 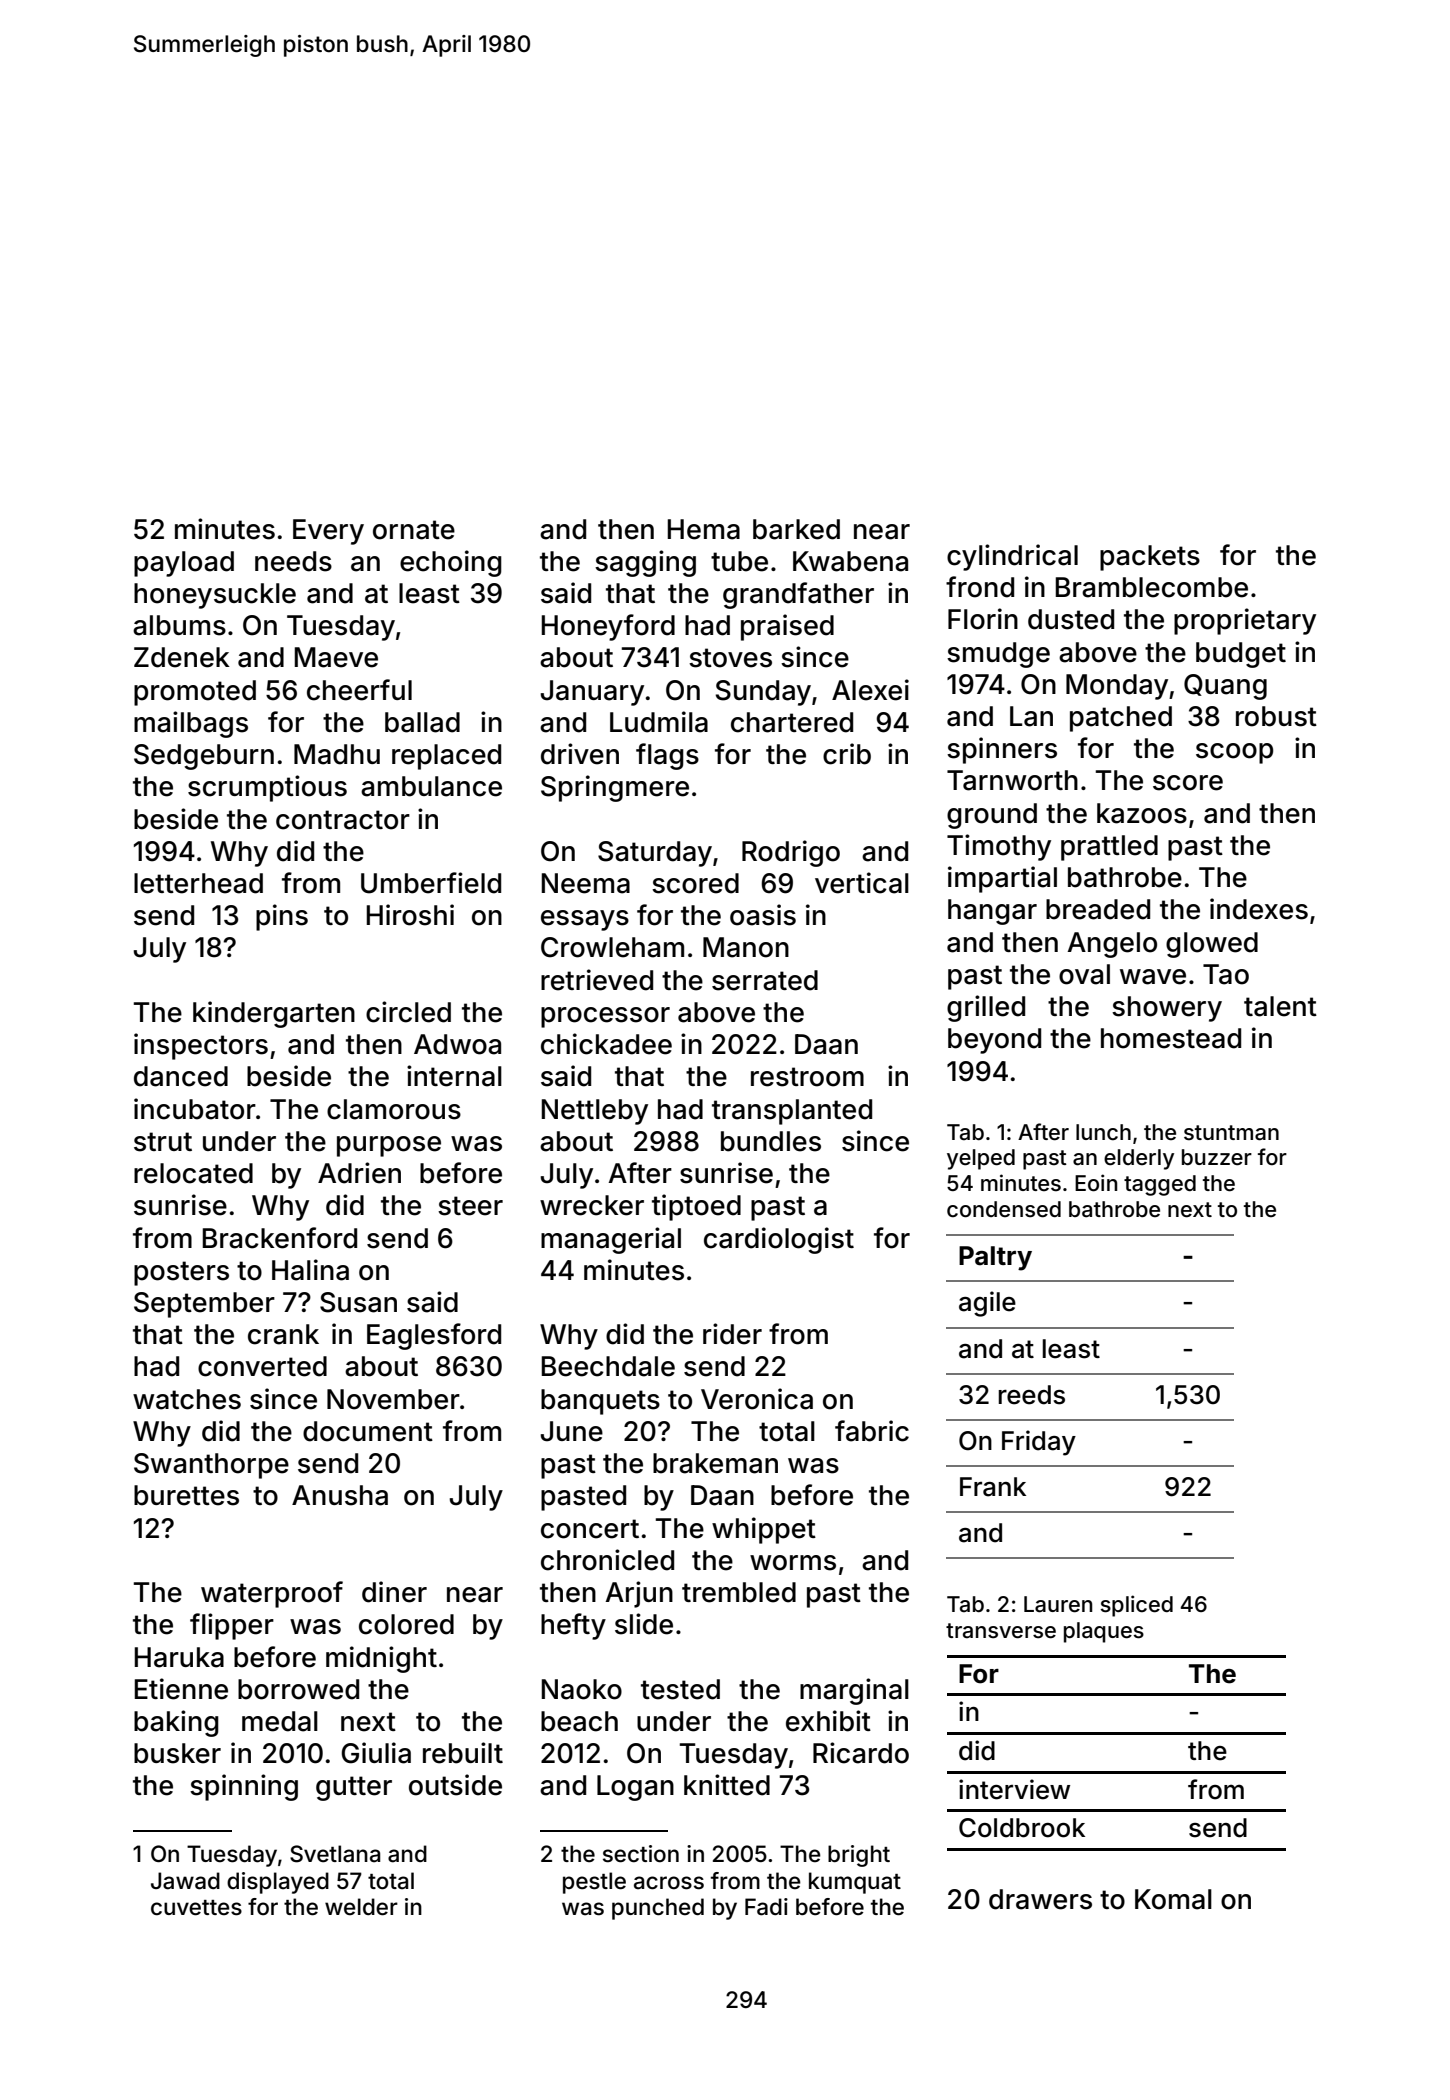 What do you see at coordinates (414, 530) in the screenshot?
I see `ornate` at bounding box center [414, 530].
